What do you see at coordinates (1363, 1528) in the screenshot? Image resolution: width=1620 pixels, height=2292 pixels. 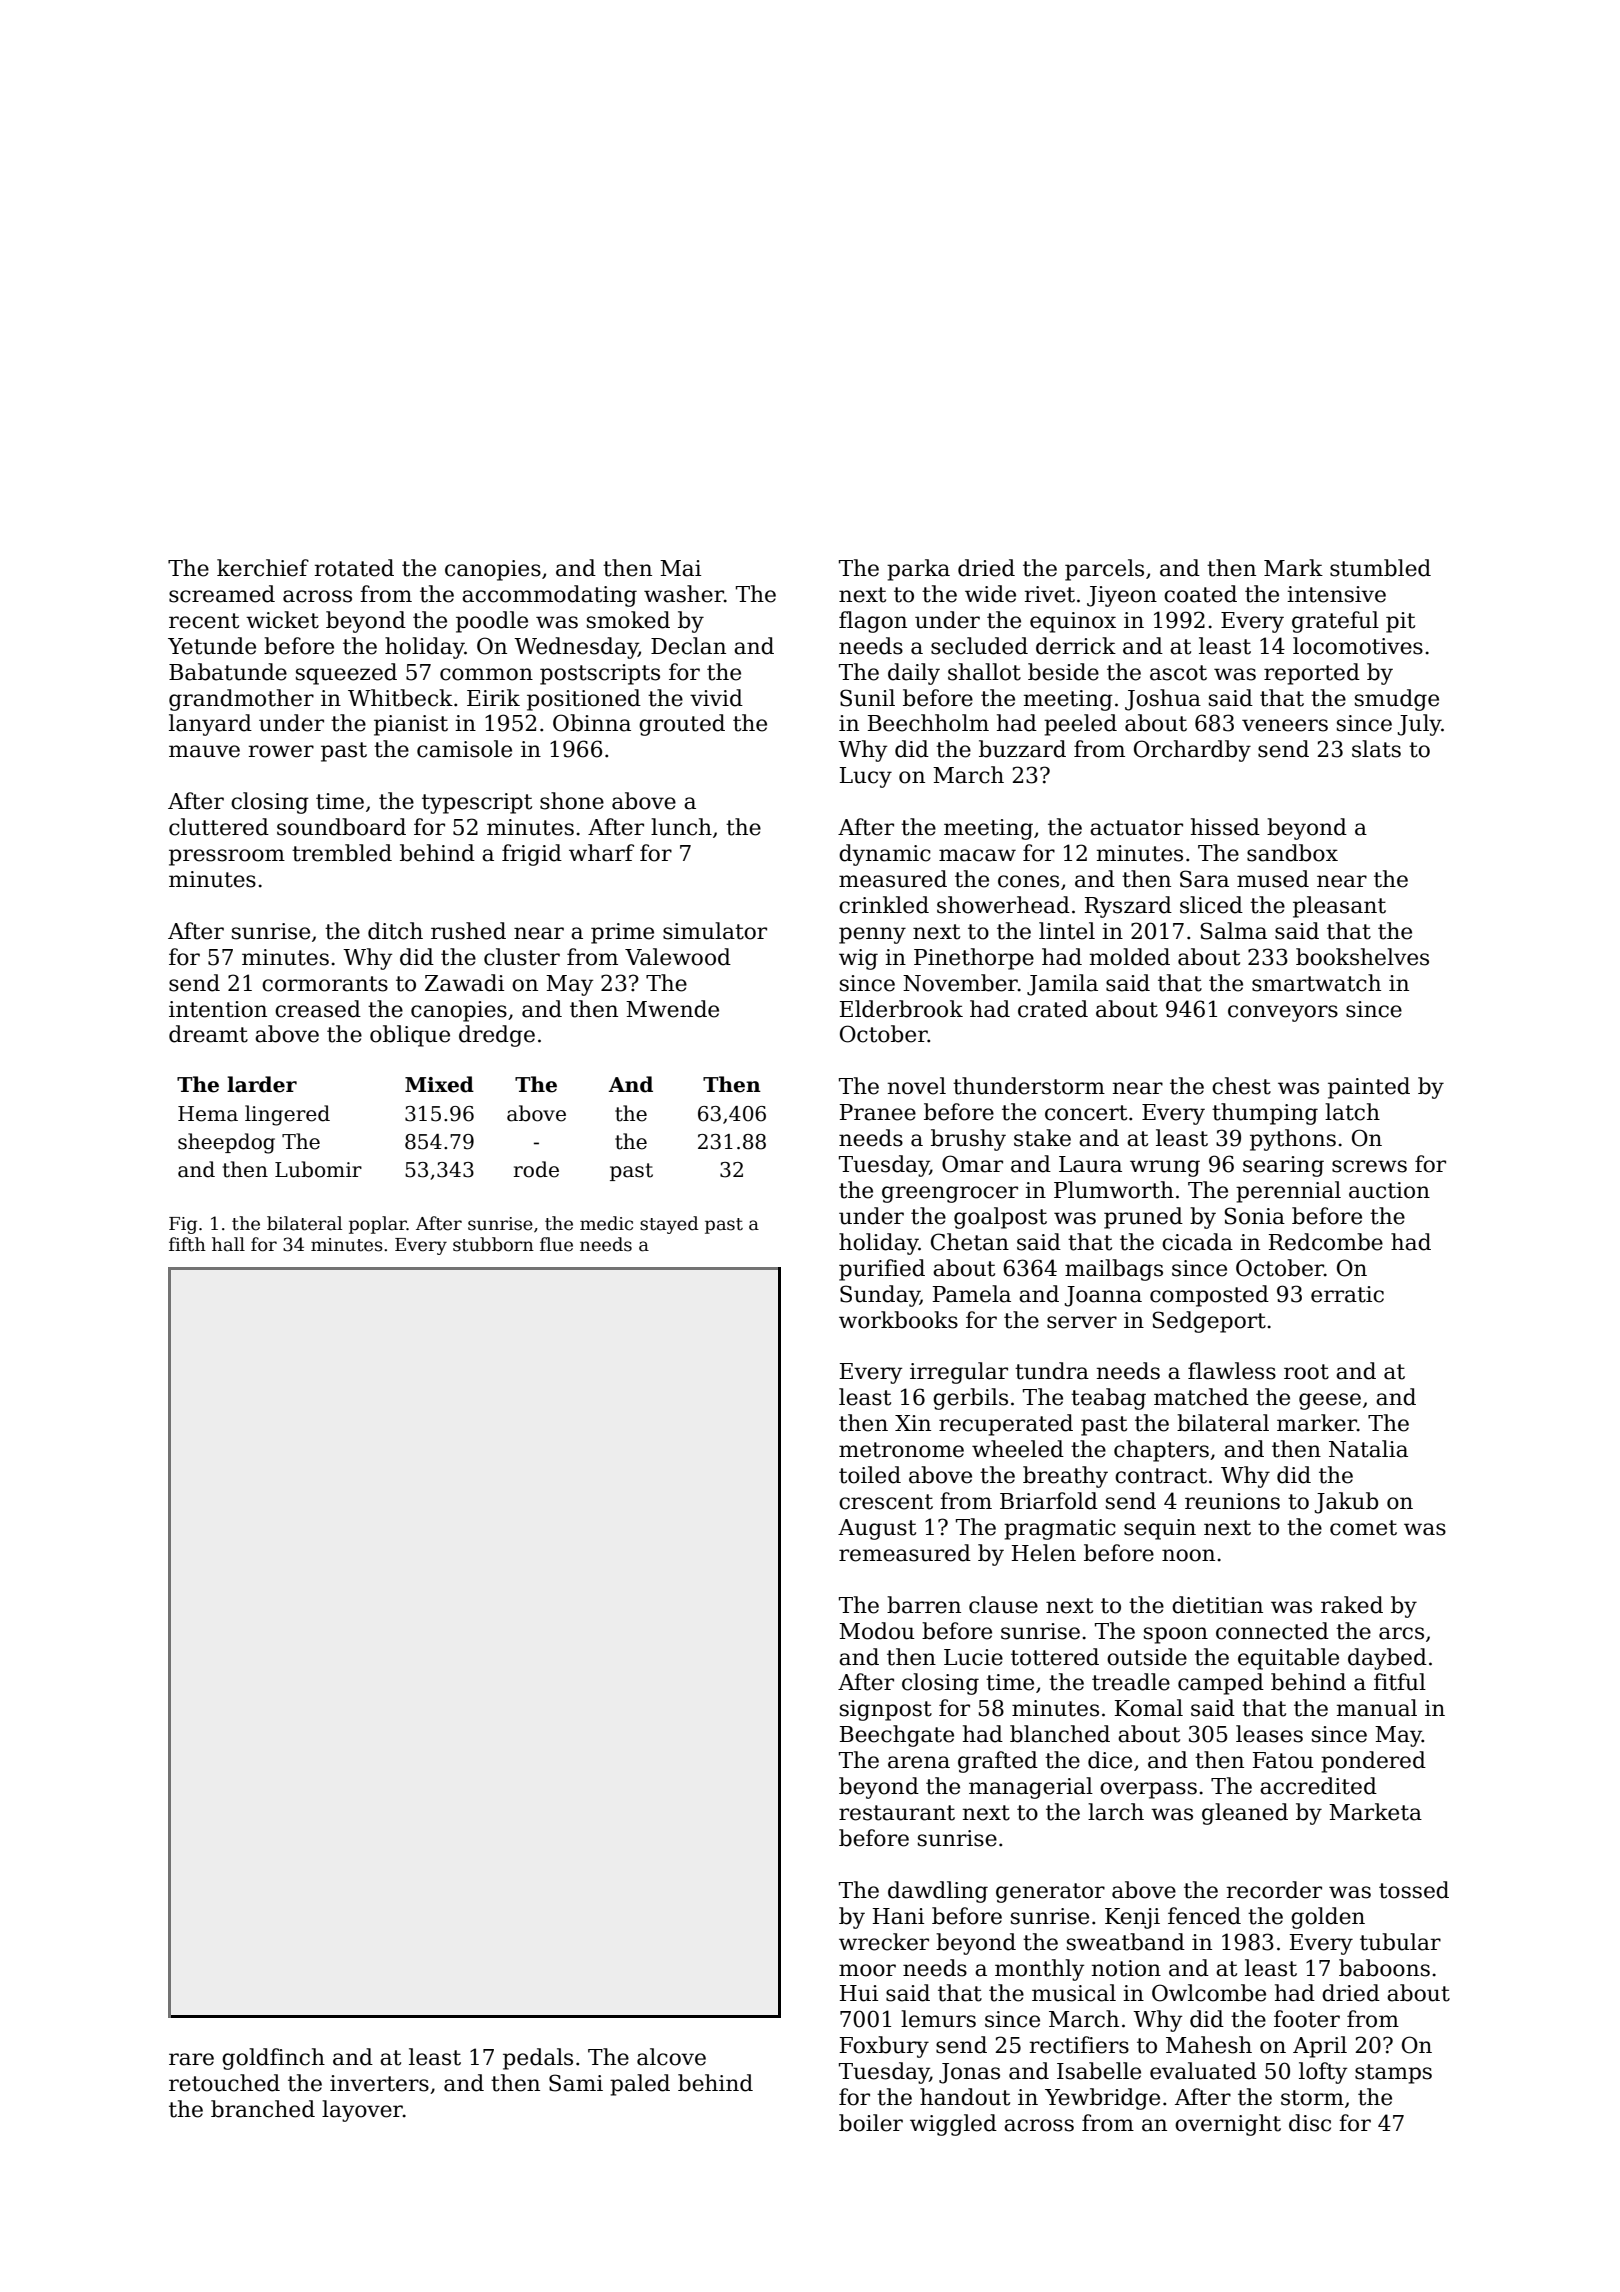 I see `comet` at bounding box center [1363, 1528].
